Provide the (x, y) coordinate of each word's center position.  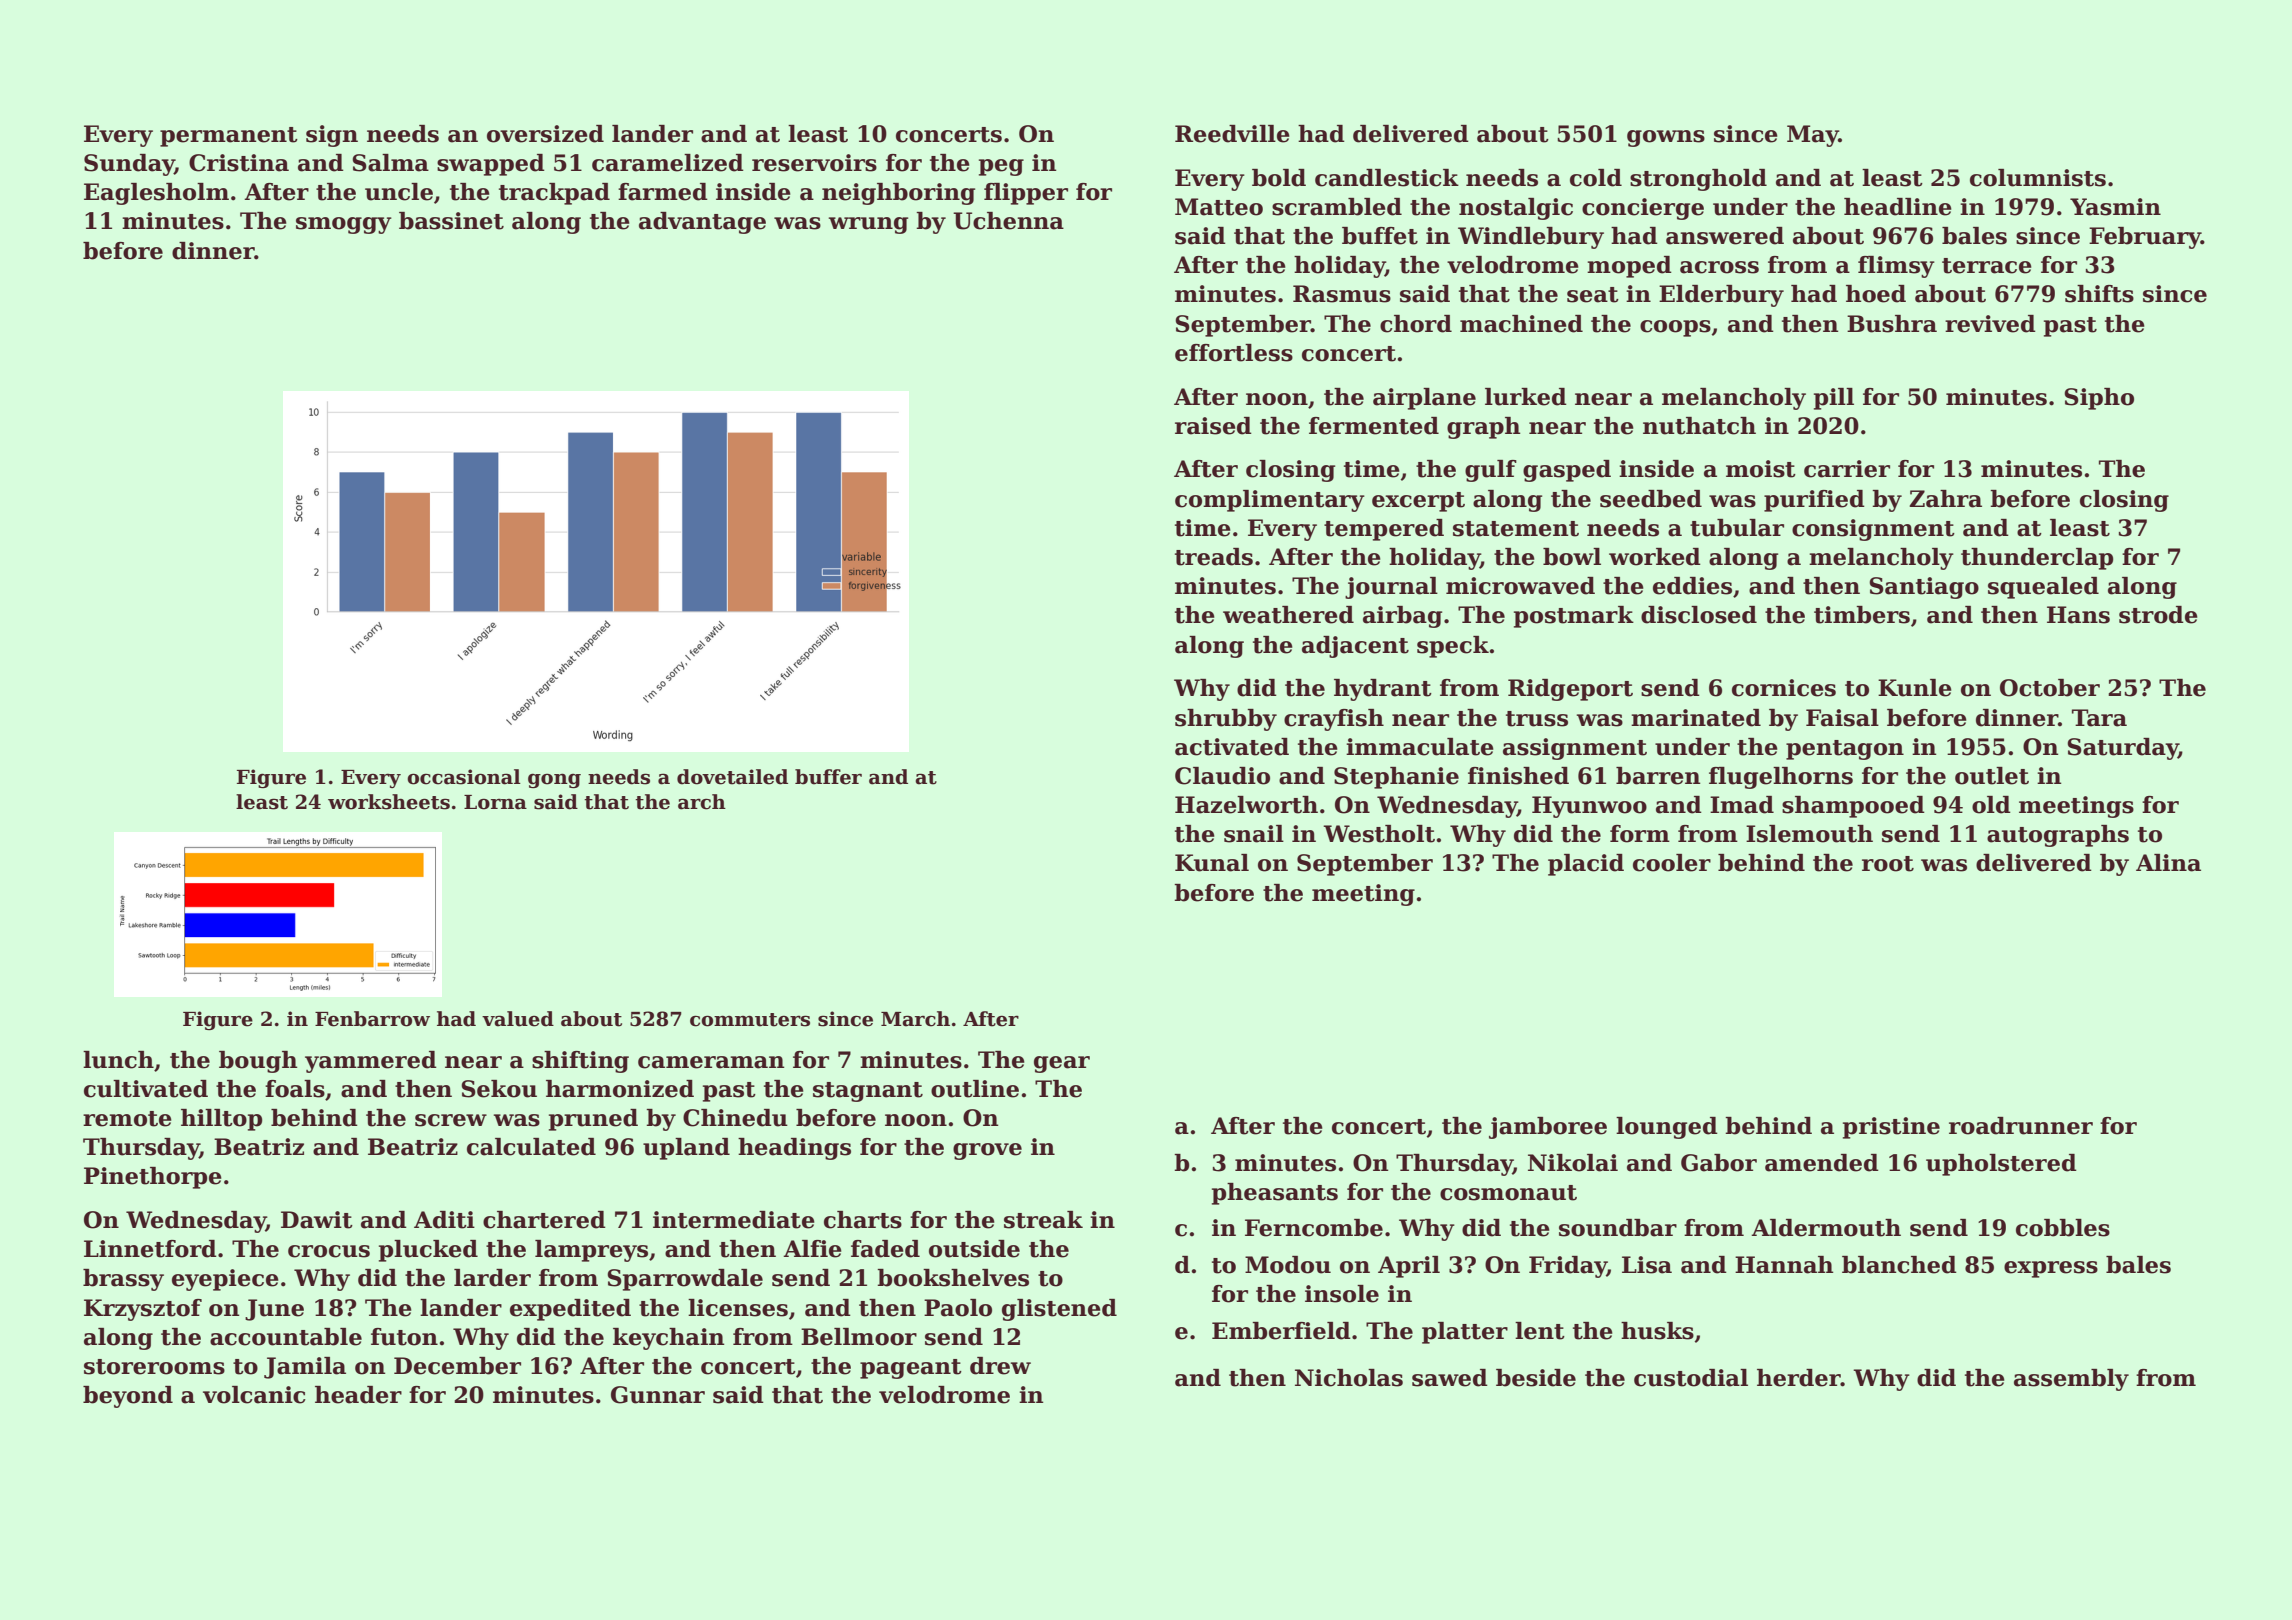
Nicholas (1349, 1378)
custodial (1691, 1378)
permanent (229, 137)
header (358, 1395)
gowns (1666, 138)
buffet (1380, 236)
